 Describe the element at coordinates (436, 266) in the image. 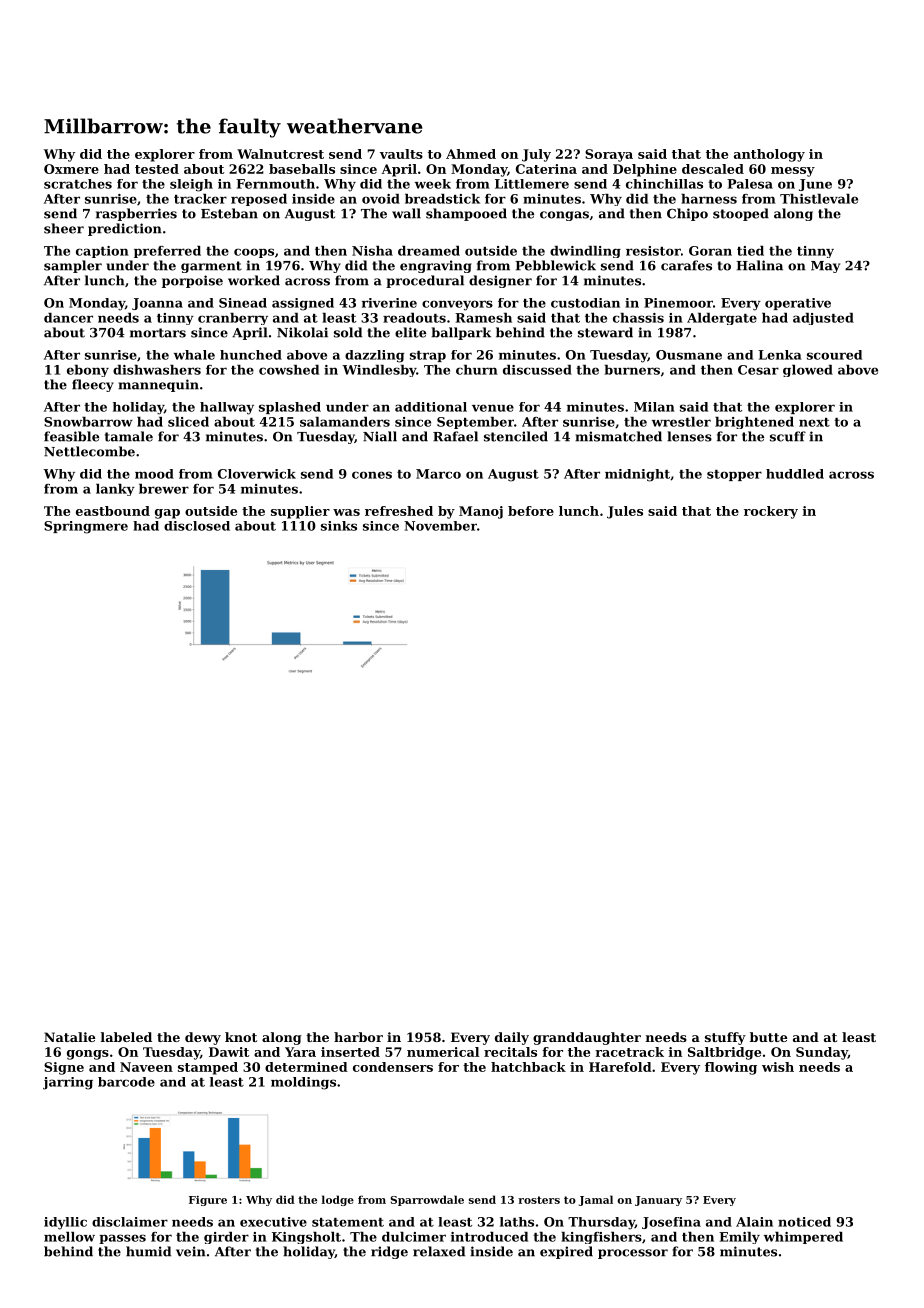

I see `engraving` at that location.
